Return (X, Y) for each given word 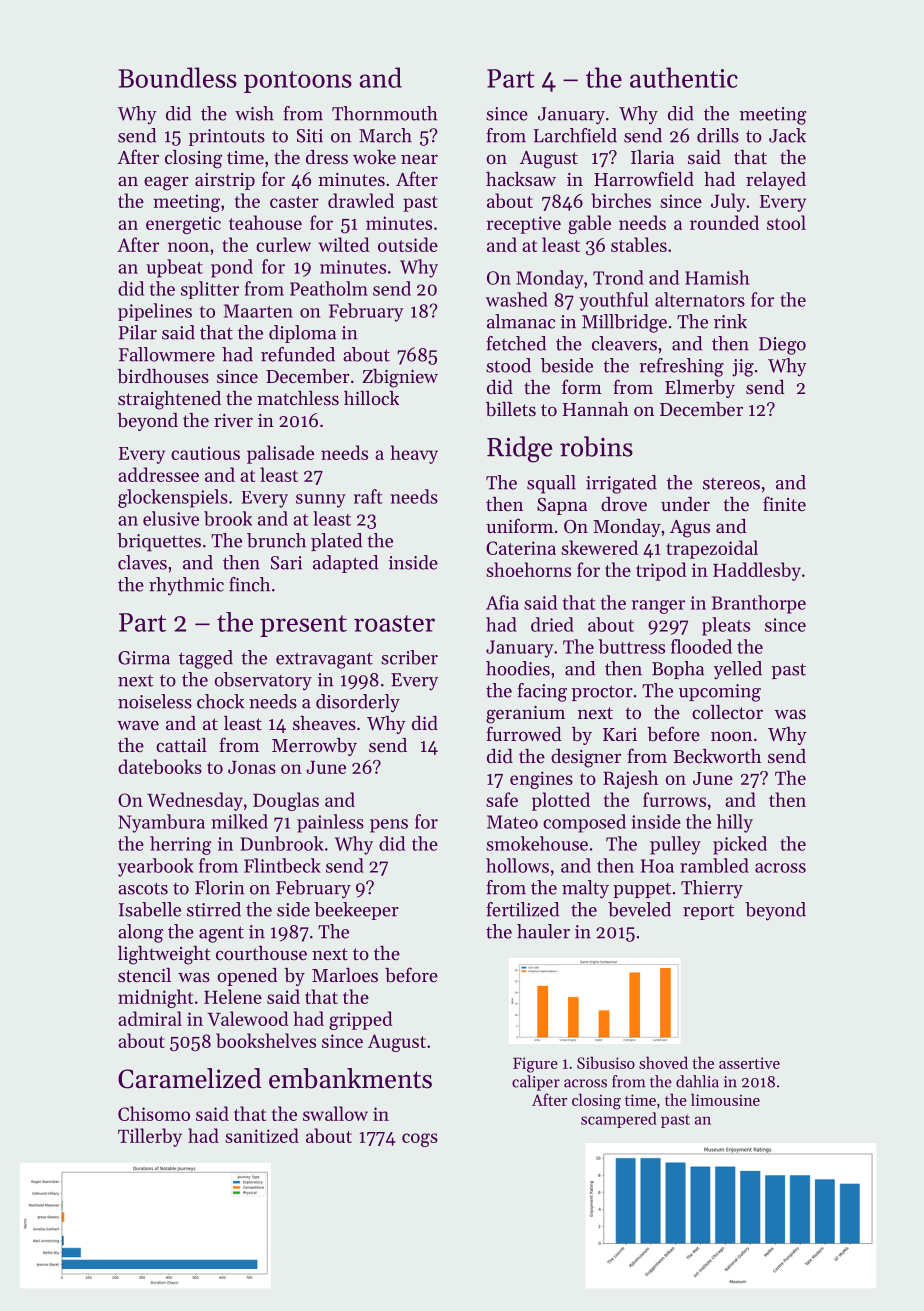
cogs (420, 1140)
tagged (206, 659)
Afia (502, 602)
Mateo (512, 822)
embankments (350, 1078)
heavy (414, 454)
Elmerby (700, 389)
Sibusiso (606, 1062)
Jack (787, 135)
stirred (214, 909)
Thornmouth (385, 113)
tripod (661, 571)
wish (254, 113)
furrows (674, 799)
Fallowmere (167, 354)
